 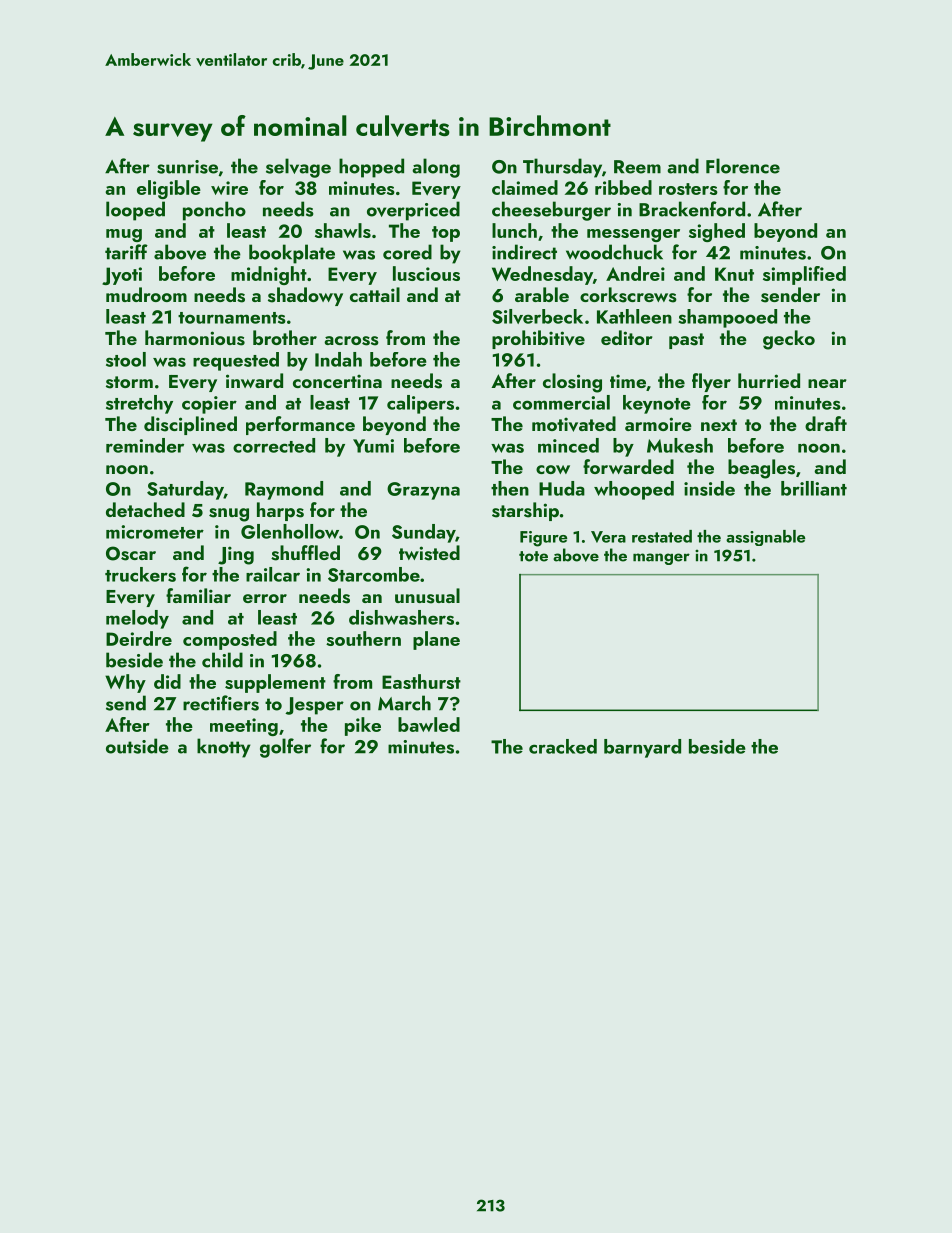 I want to click on then, so click(x=510, y=488).
